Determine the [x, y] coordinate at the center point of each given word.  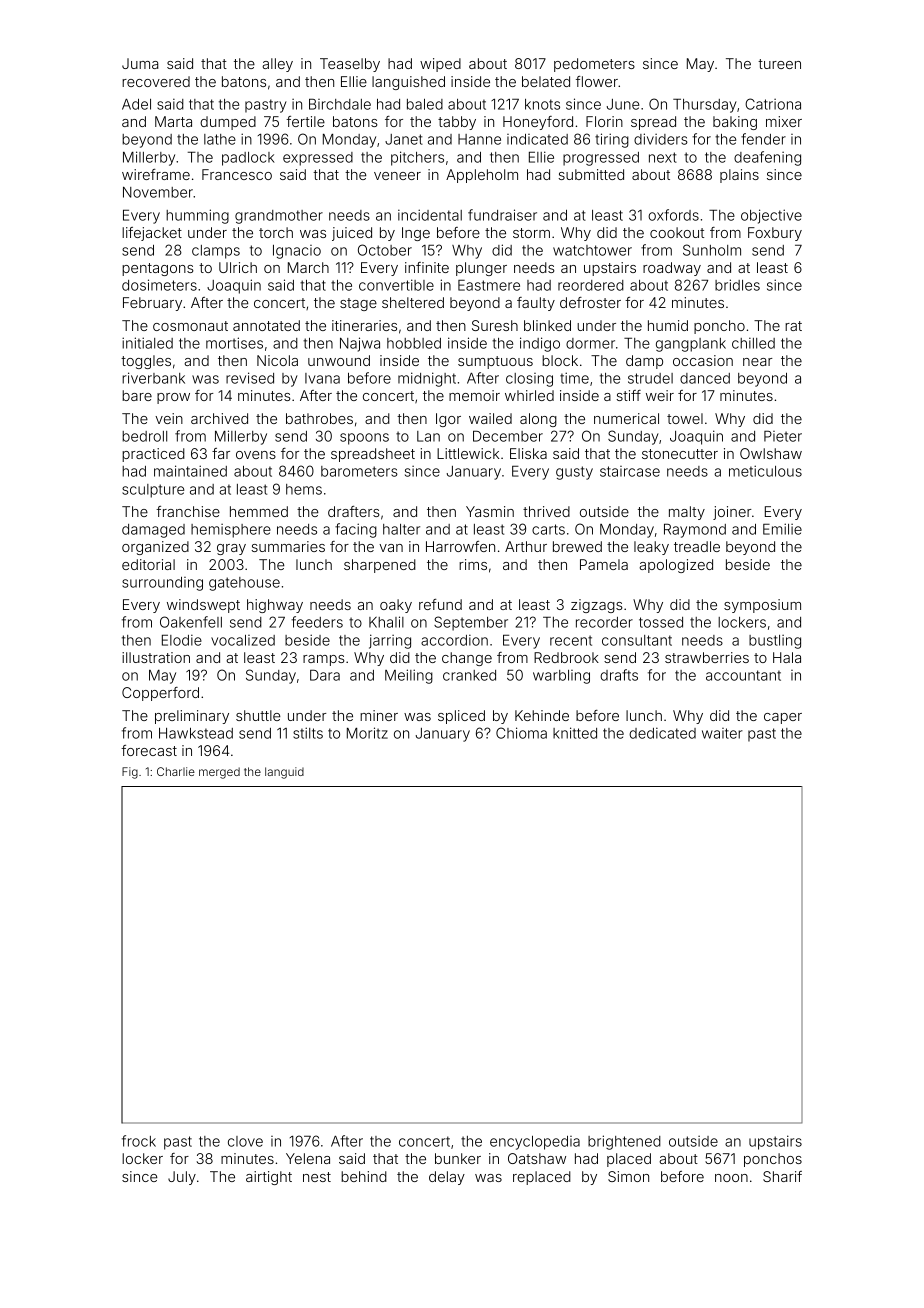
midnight [427, 379]
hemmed [259, 511]
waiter [722, 733]
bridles [737, 285]
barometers [359, 471]
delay [447, 1178]
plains [739, 176]
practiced [153, 455]
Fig [130, 773]
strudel [650, 378]
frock [139, 1141]
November [158, 192]
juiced [352, 234]
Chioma [521, 733]
